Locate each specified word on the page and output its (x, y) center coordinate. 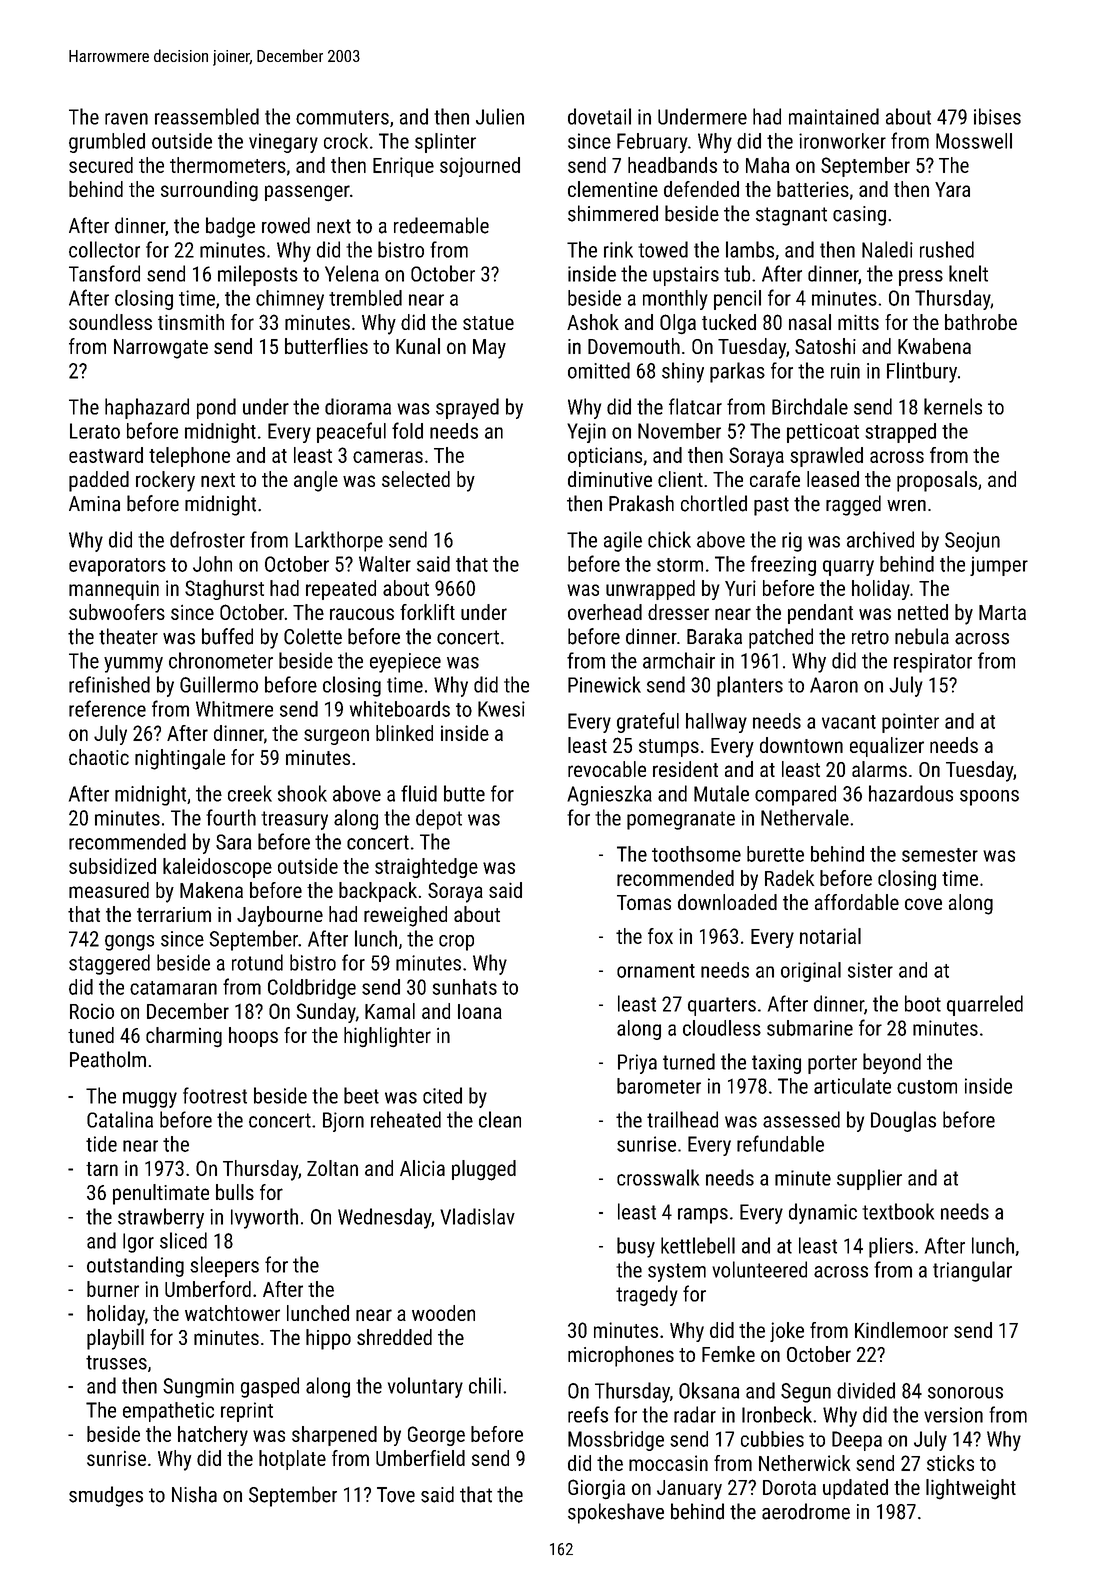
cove (923, 904)
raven (126, 119)
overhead (605, 612)
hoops (253, 1037)
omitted (599, 370)
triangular (972, 1271)
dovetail (599, 116)
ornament (656, 971)
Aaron (834, 685)
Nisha (194, 1494)
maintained (834, 116)
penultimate (161, 1194)
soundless (110, 322)
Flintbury (922, 372)
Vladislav (477, 1216)
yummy (133, 665)
